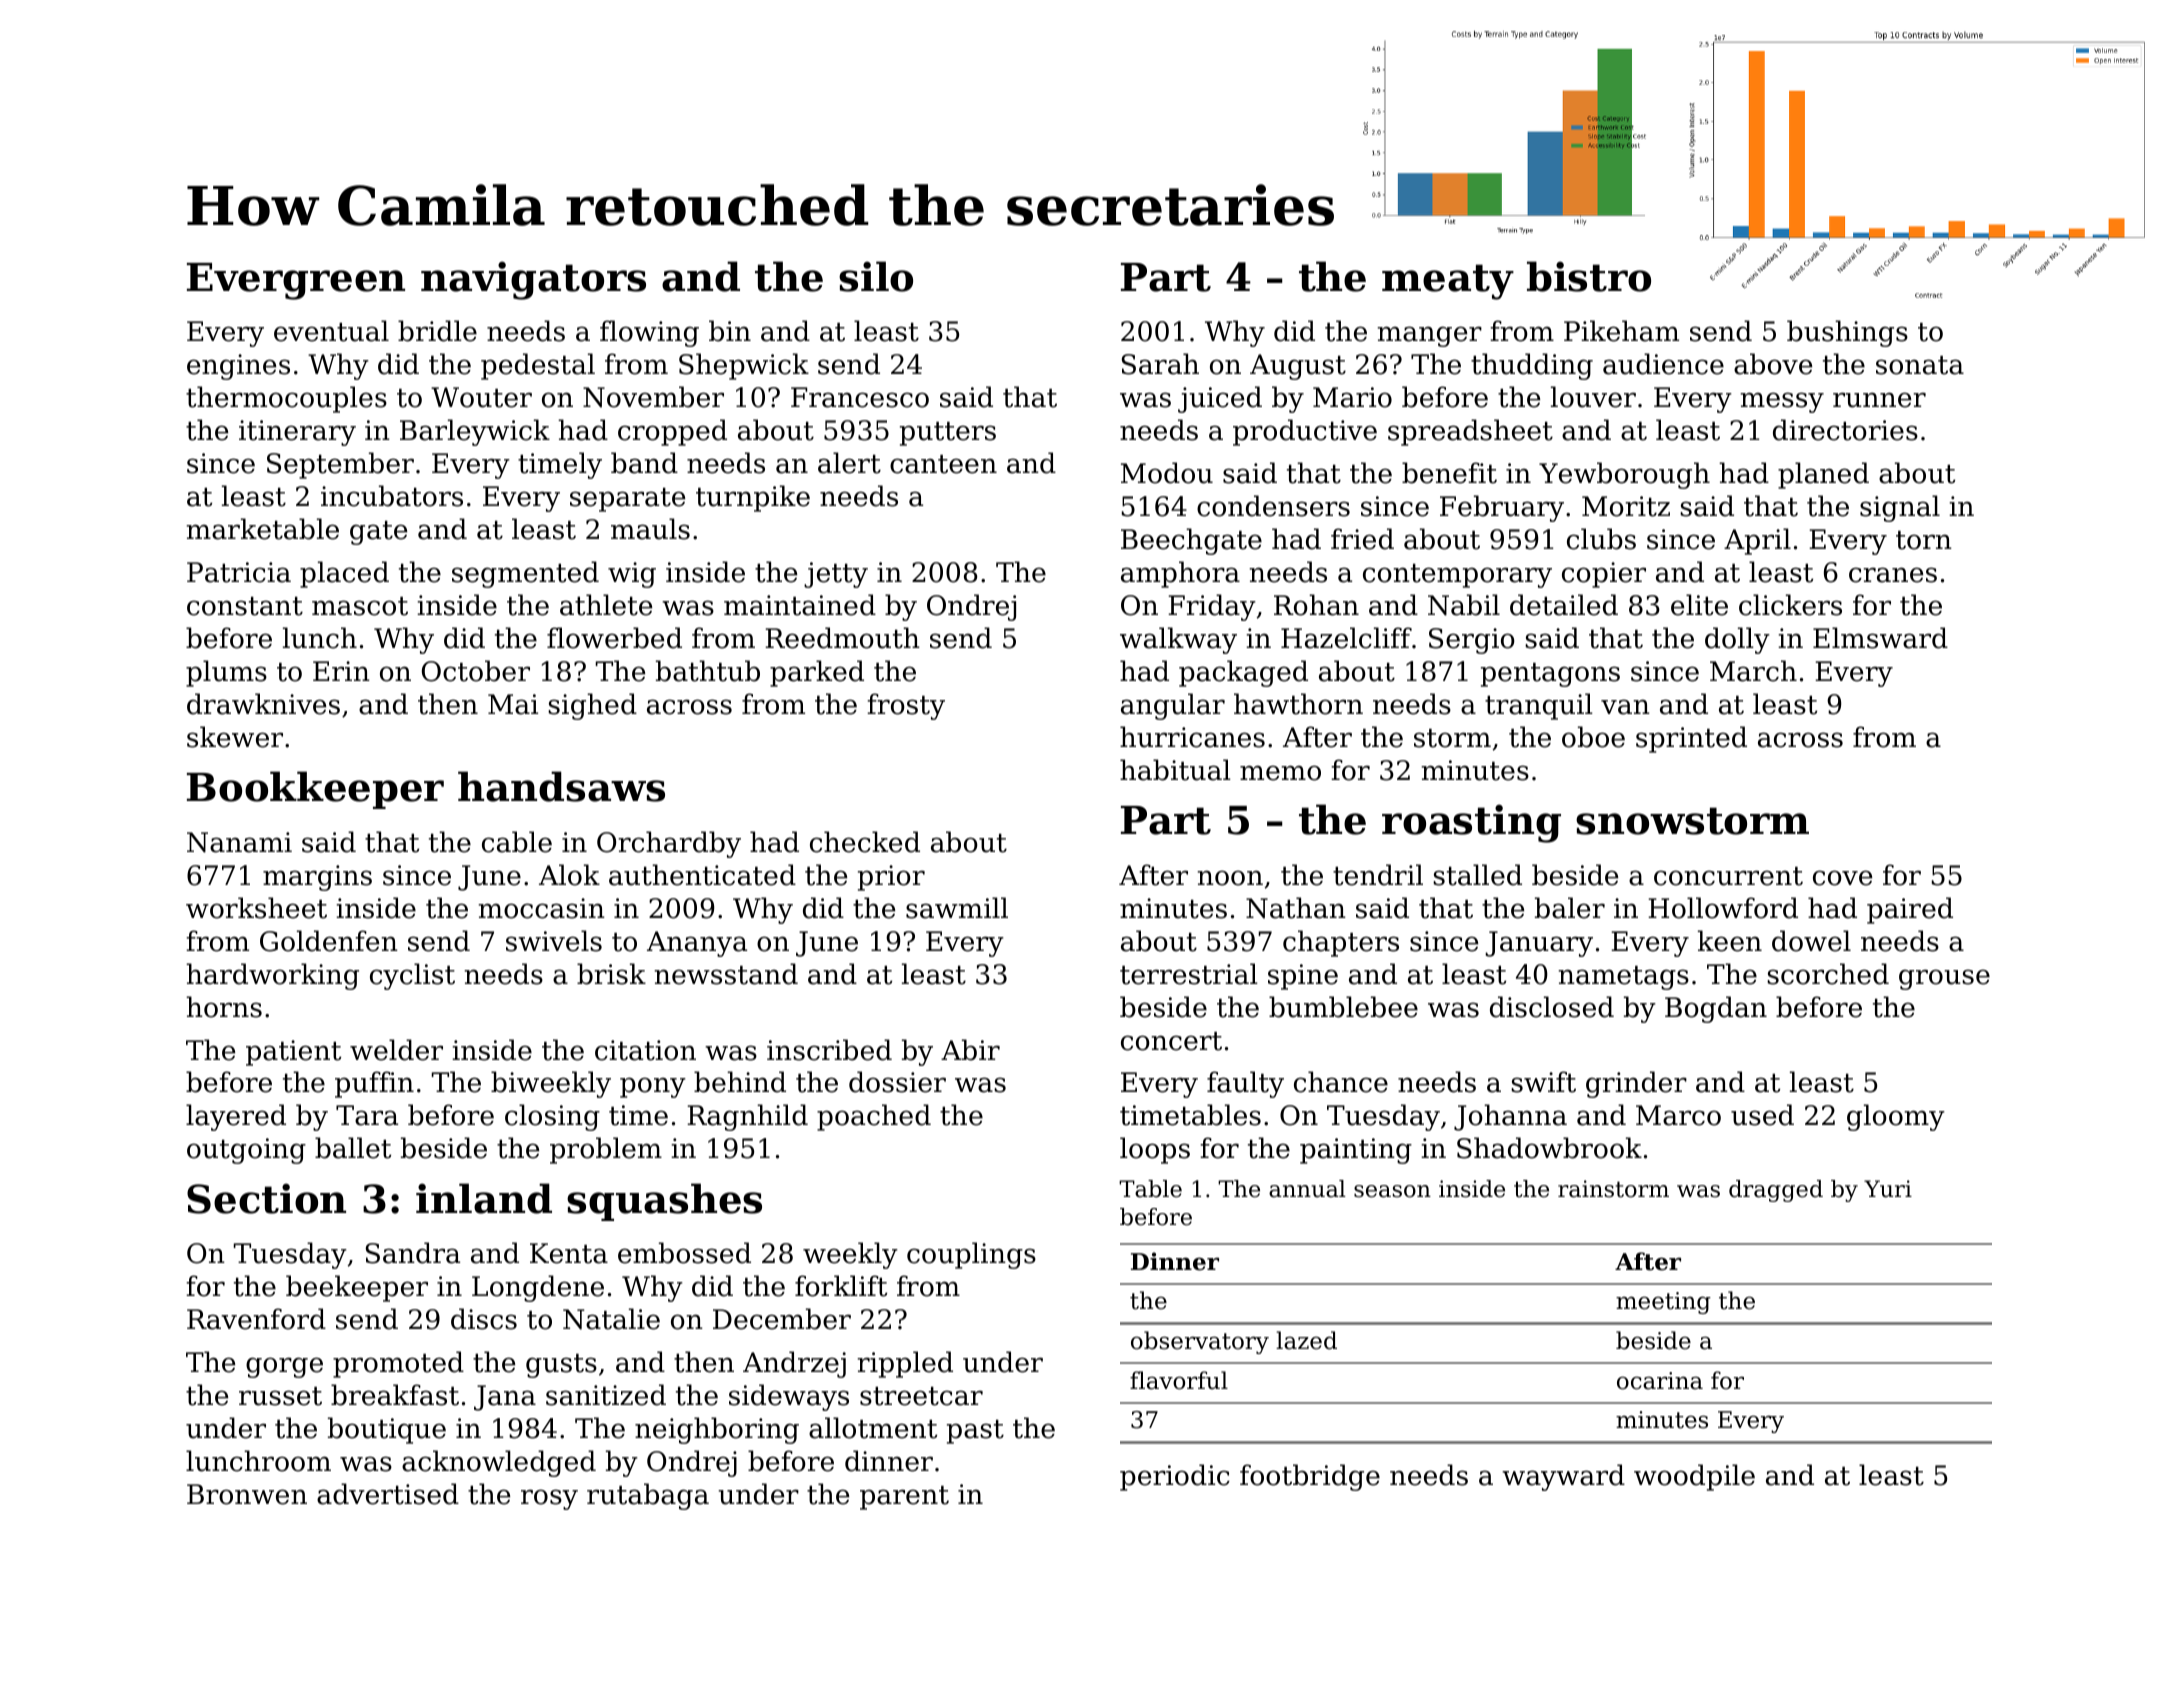  What do you see at coordinates (272, 976) in the screenshot?
I see `hardworking` at bounding box center [272, 976].
